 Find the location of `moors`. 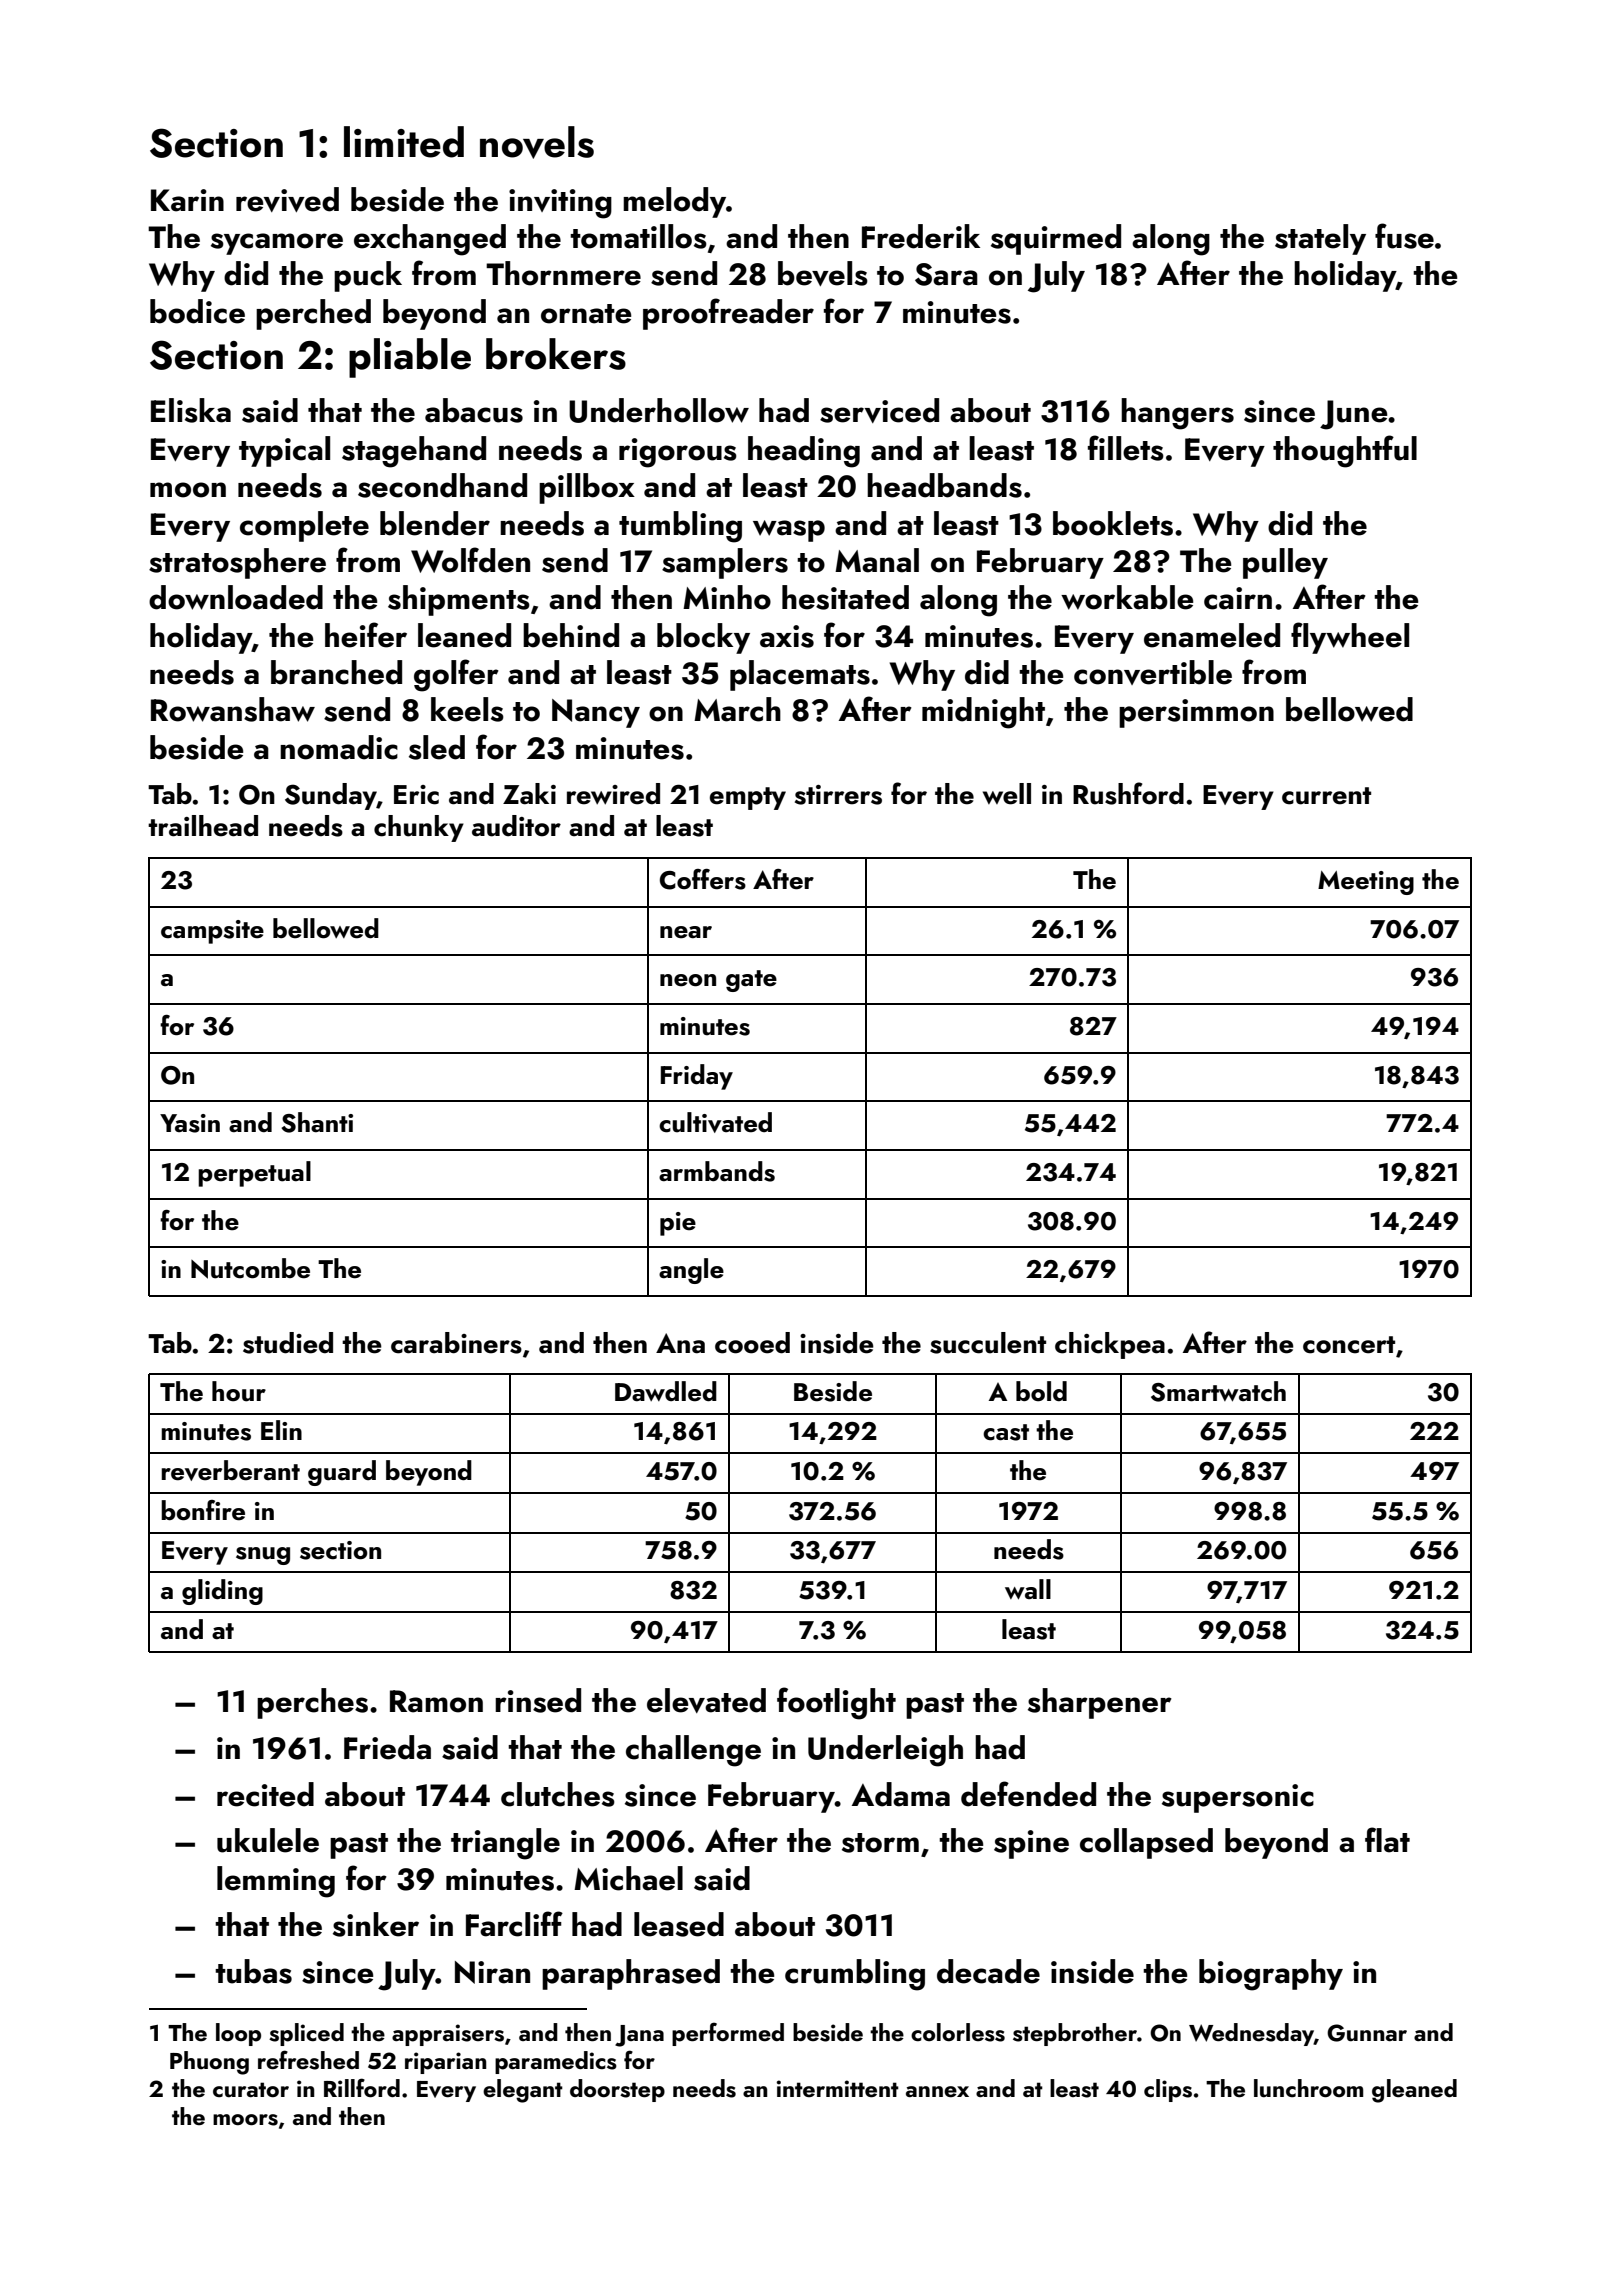

moors is located at coordinates (245, 2120).
